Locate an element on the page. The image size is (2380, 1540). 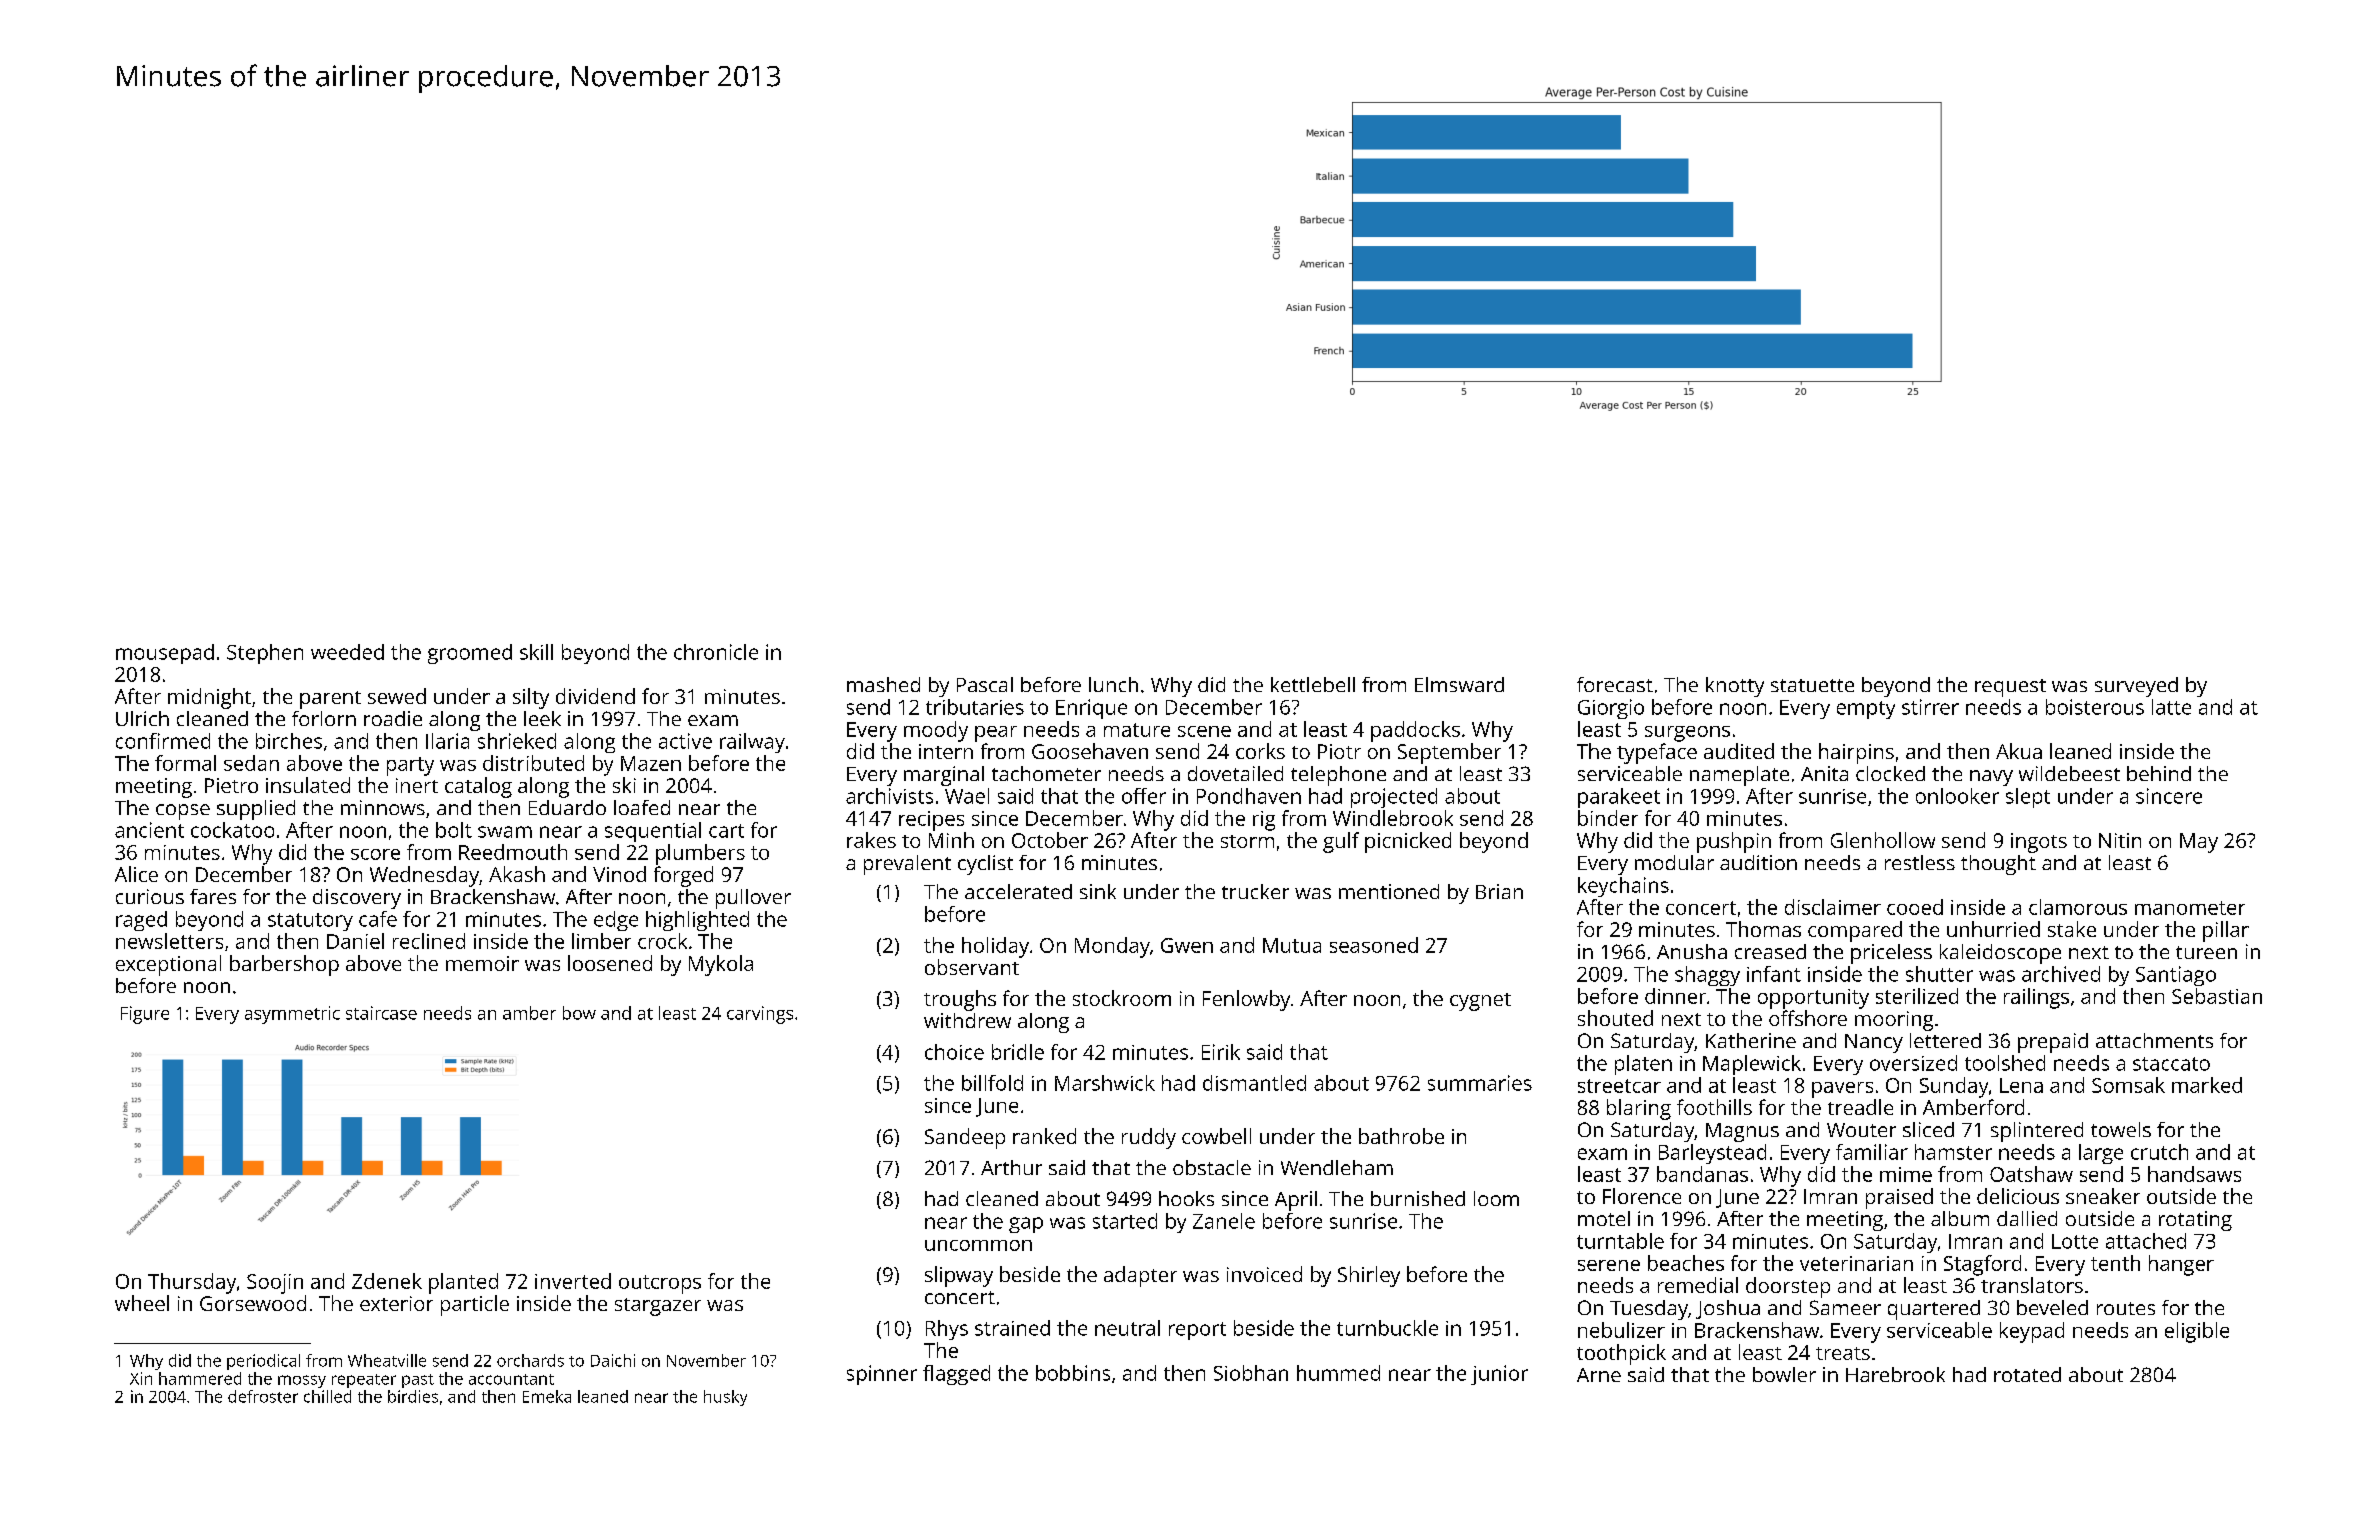
chronicle is located at coordinates (716, 652).
